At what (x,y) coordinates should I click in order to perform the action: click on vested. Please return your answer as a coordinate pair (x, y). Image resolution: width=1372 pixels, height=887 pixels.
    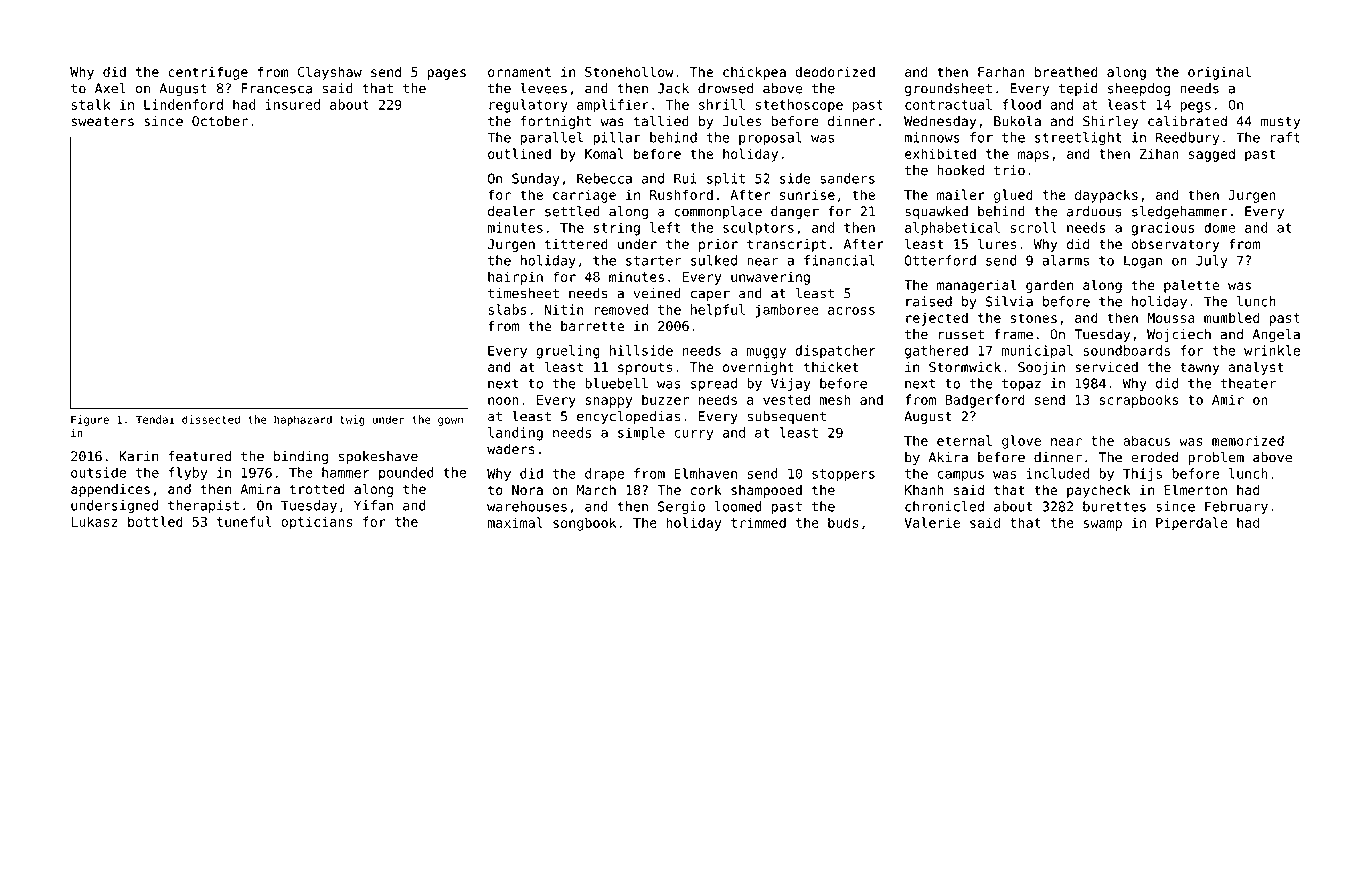
    Looking at the image, I should click on (786, 399).
